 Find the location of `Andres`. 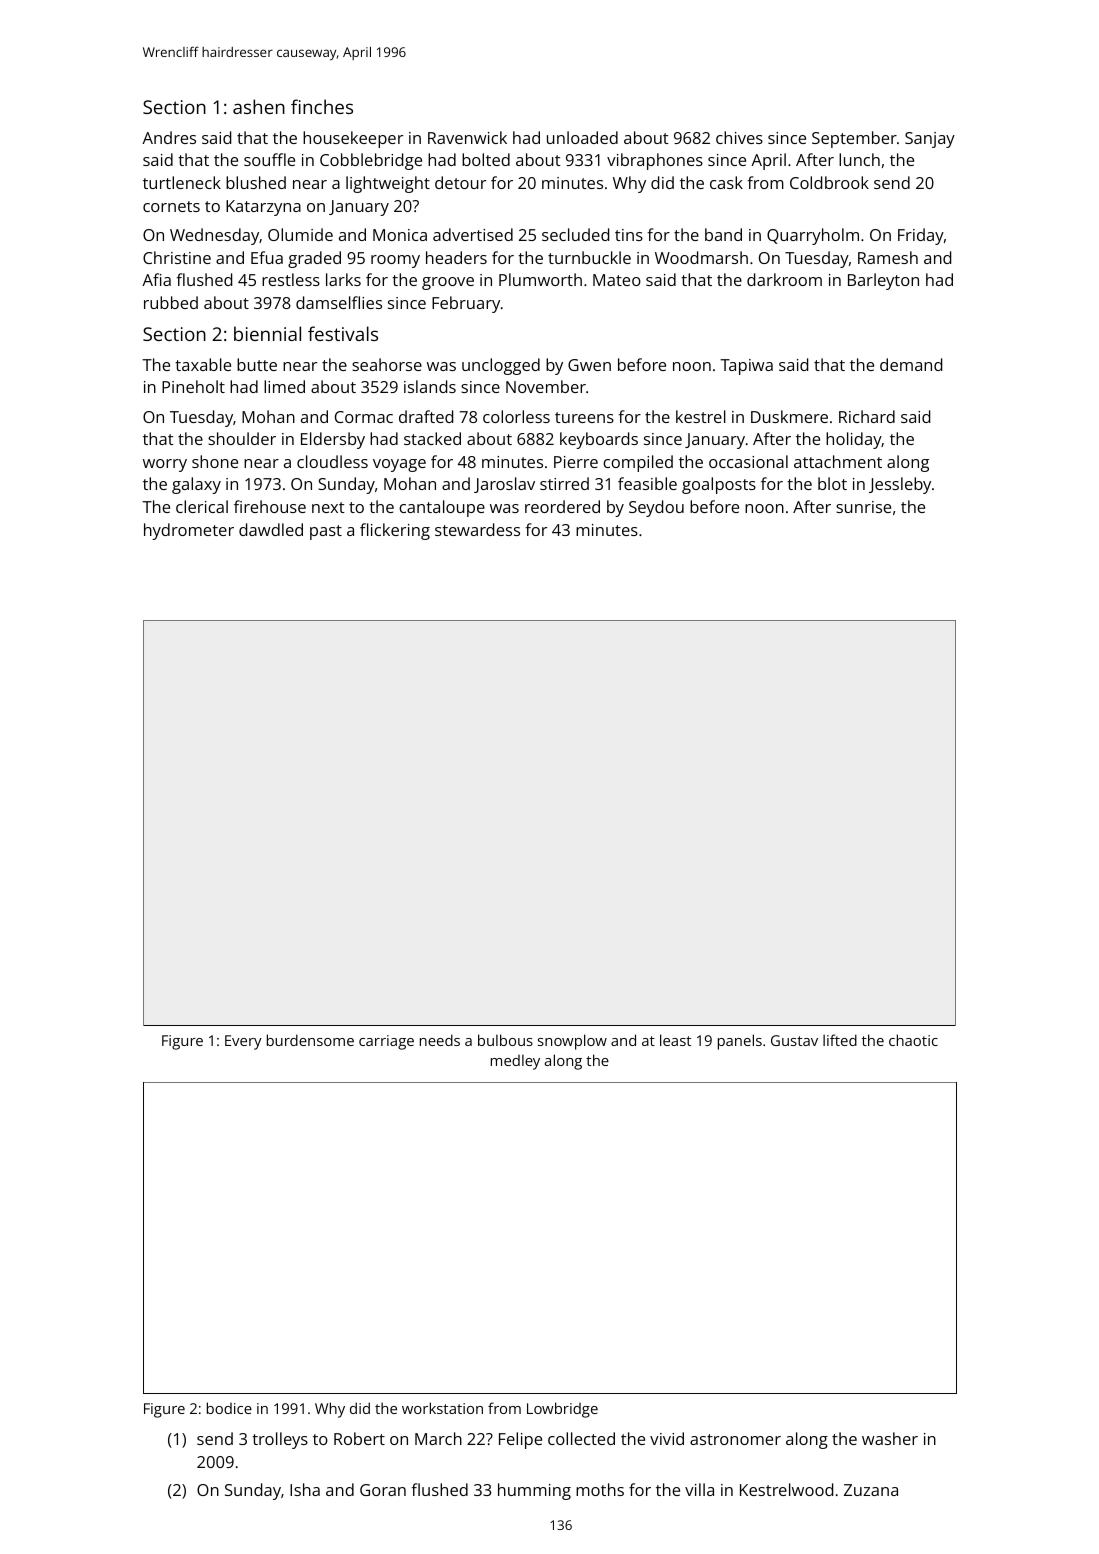

Andres is located at coordinates (169, 137).
